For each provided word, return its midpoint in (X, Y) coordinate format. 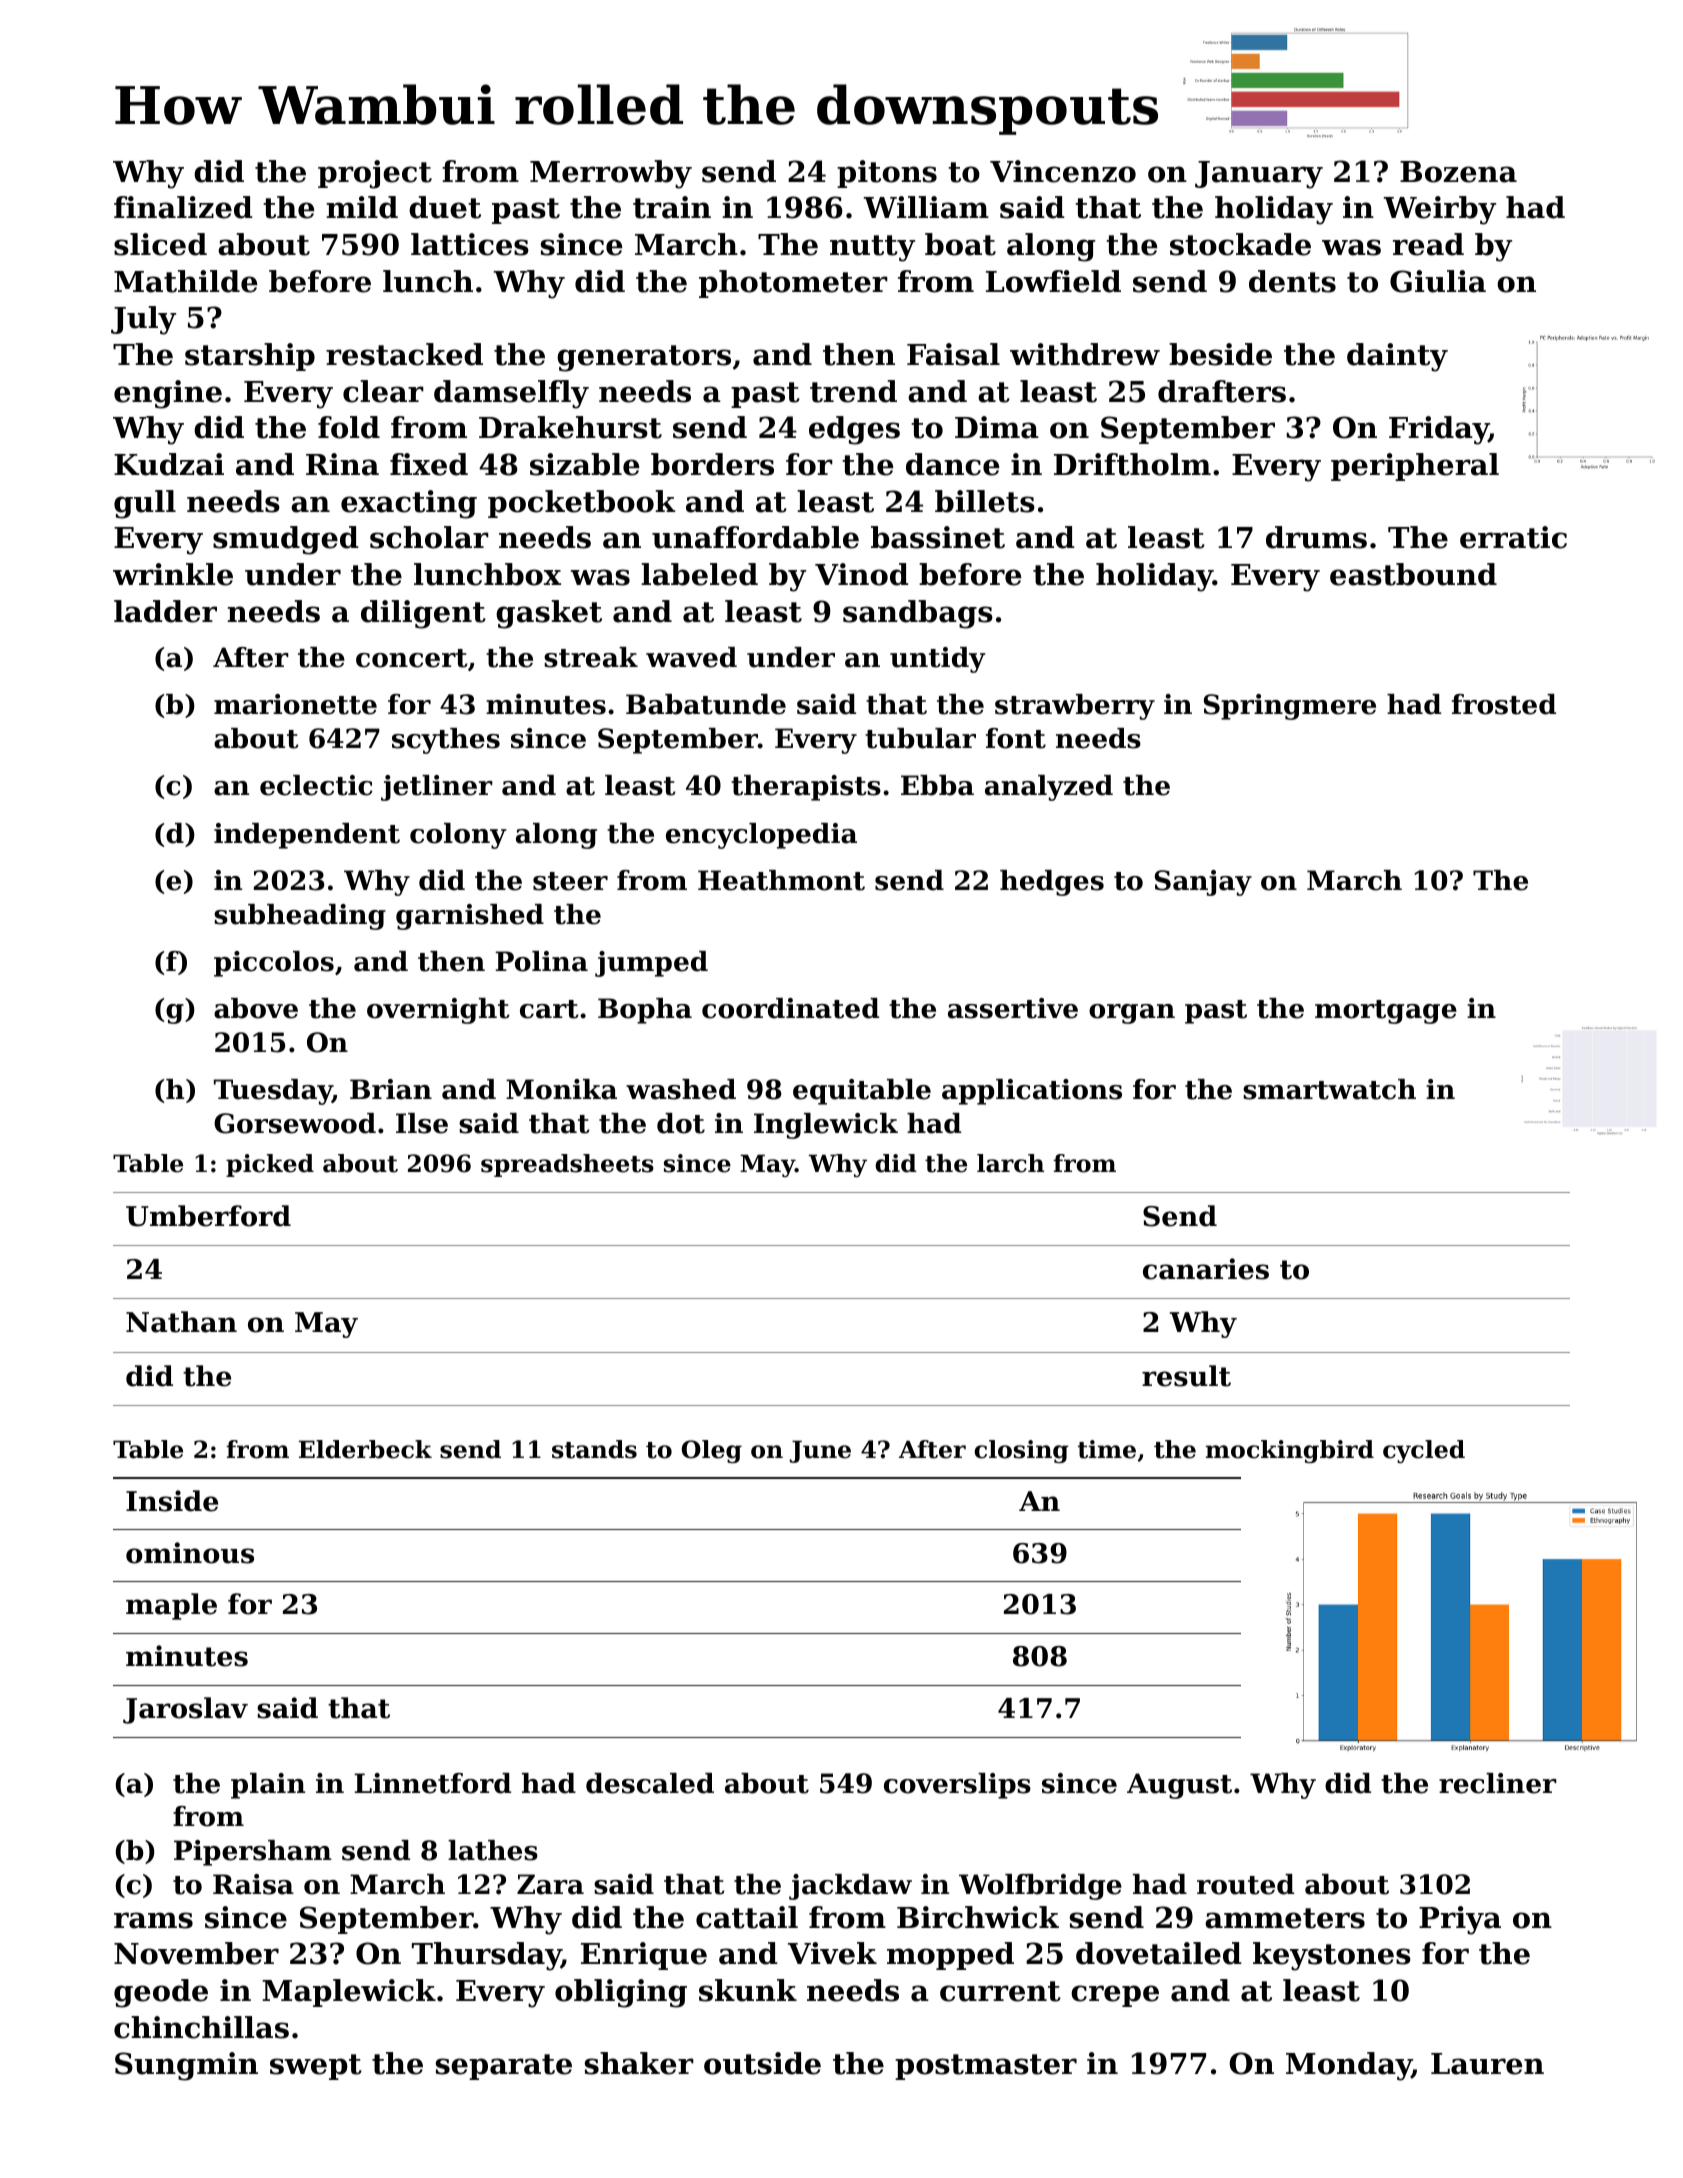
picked (270, 1165)
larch (1010, 1163)
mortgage (1386, 1012)
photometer (793, 284)
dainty (1397, 357)
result (1186, 1376)
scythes (446, 741)
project (375, 174)
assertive (1013, 1008)
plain (268, 1786)
